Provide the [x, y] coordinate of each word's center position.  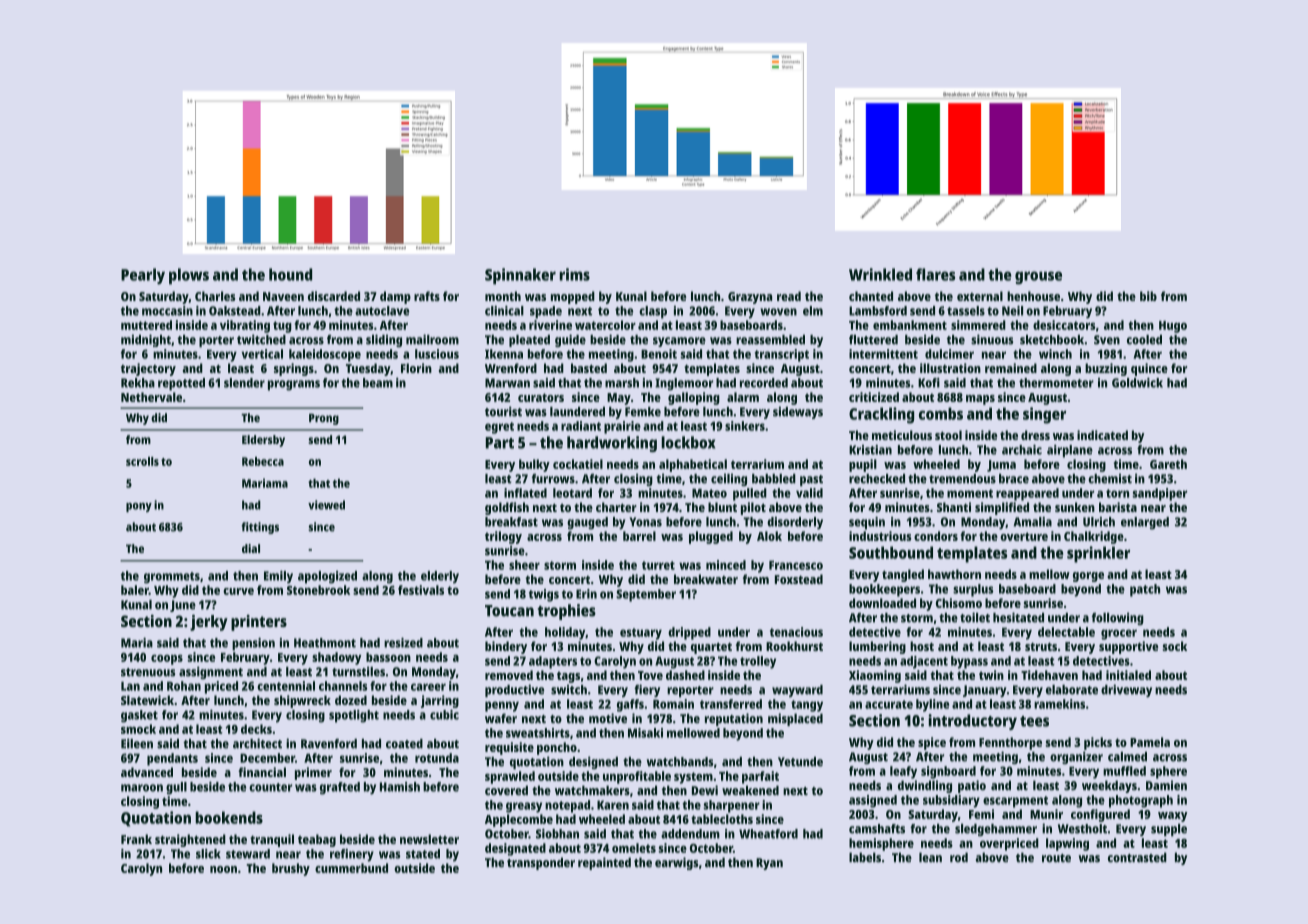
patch [1145, 590]
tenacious [796, 632]
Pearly [143, 276]
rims [575, 274]
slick [208, 854]
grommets [172, 578]
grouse [1038, 278]
